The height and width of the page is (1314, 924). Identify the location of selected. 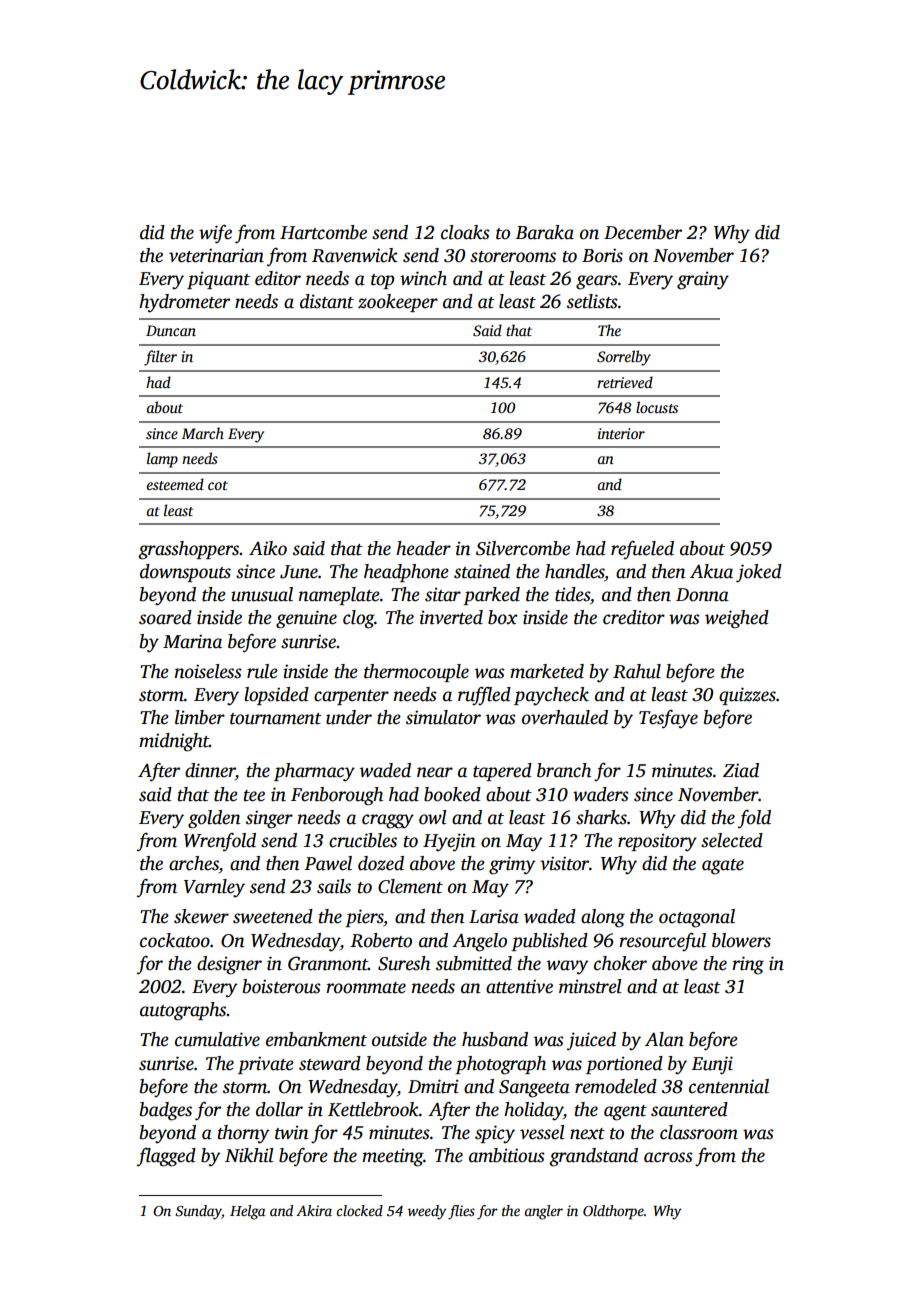
(732, 840).
